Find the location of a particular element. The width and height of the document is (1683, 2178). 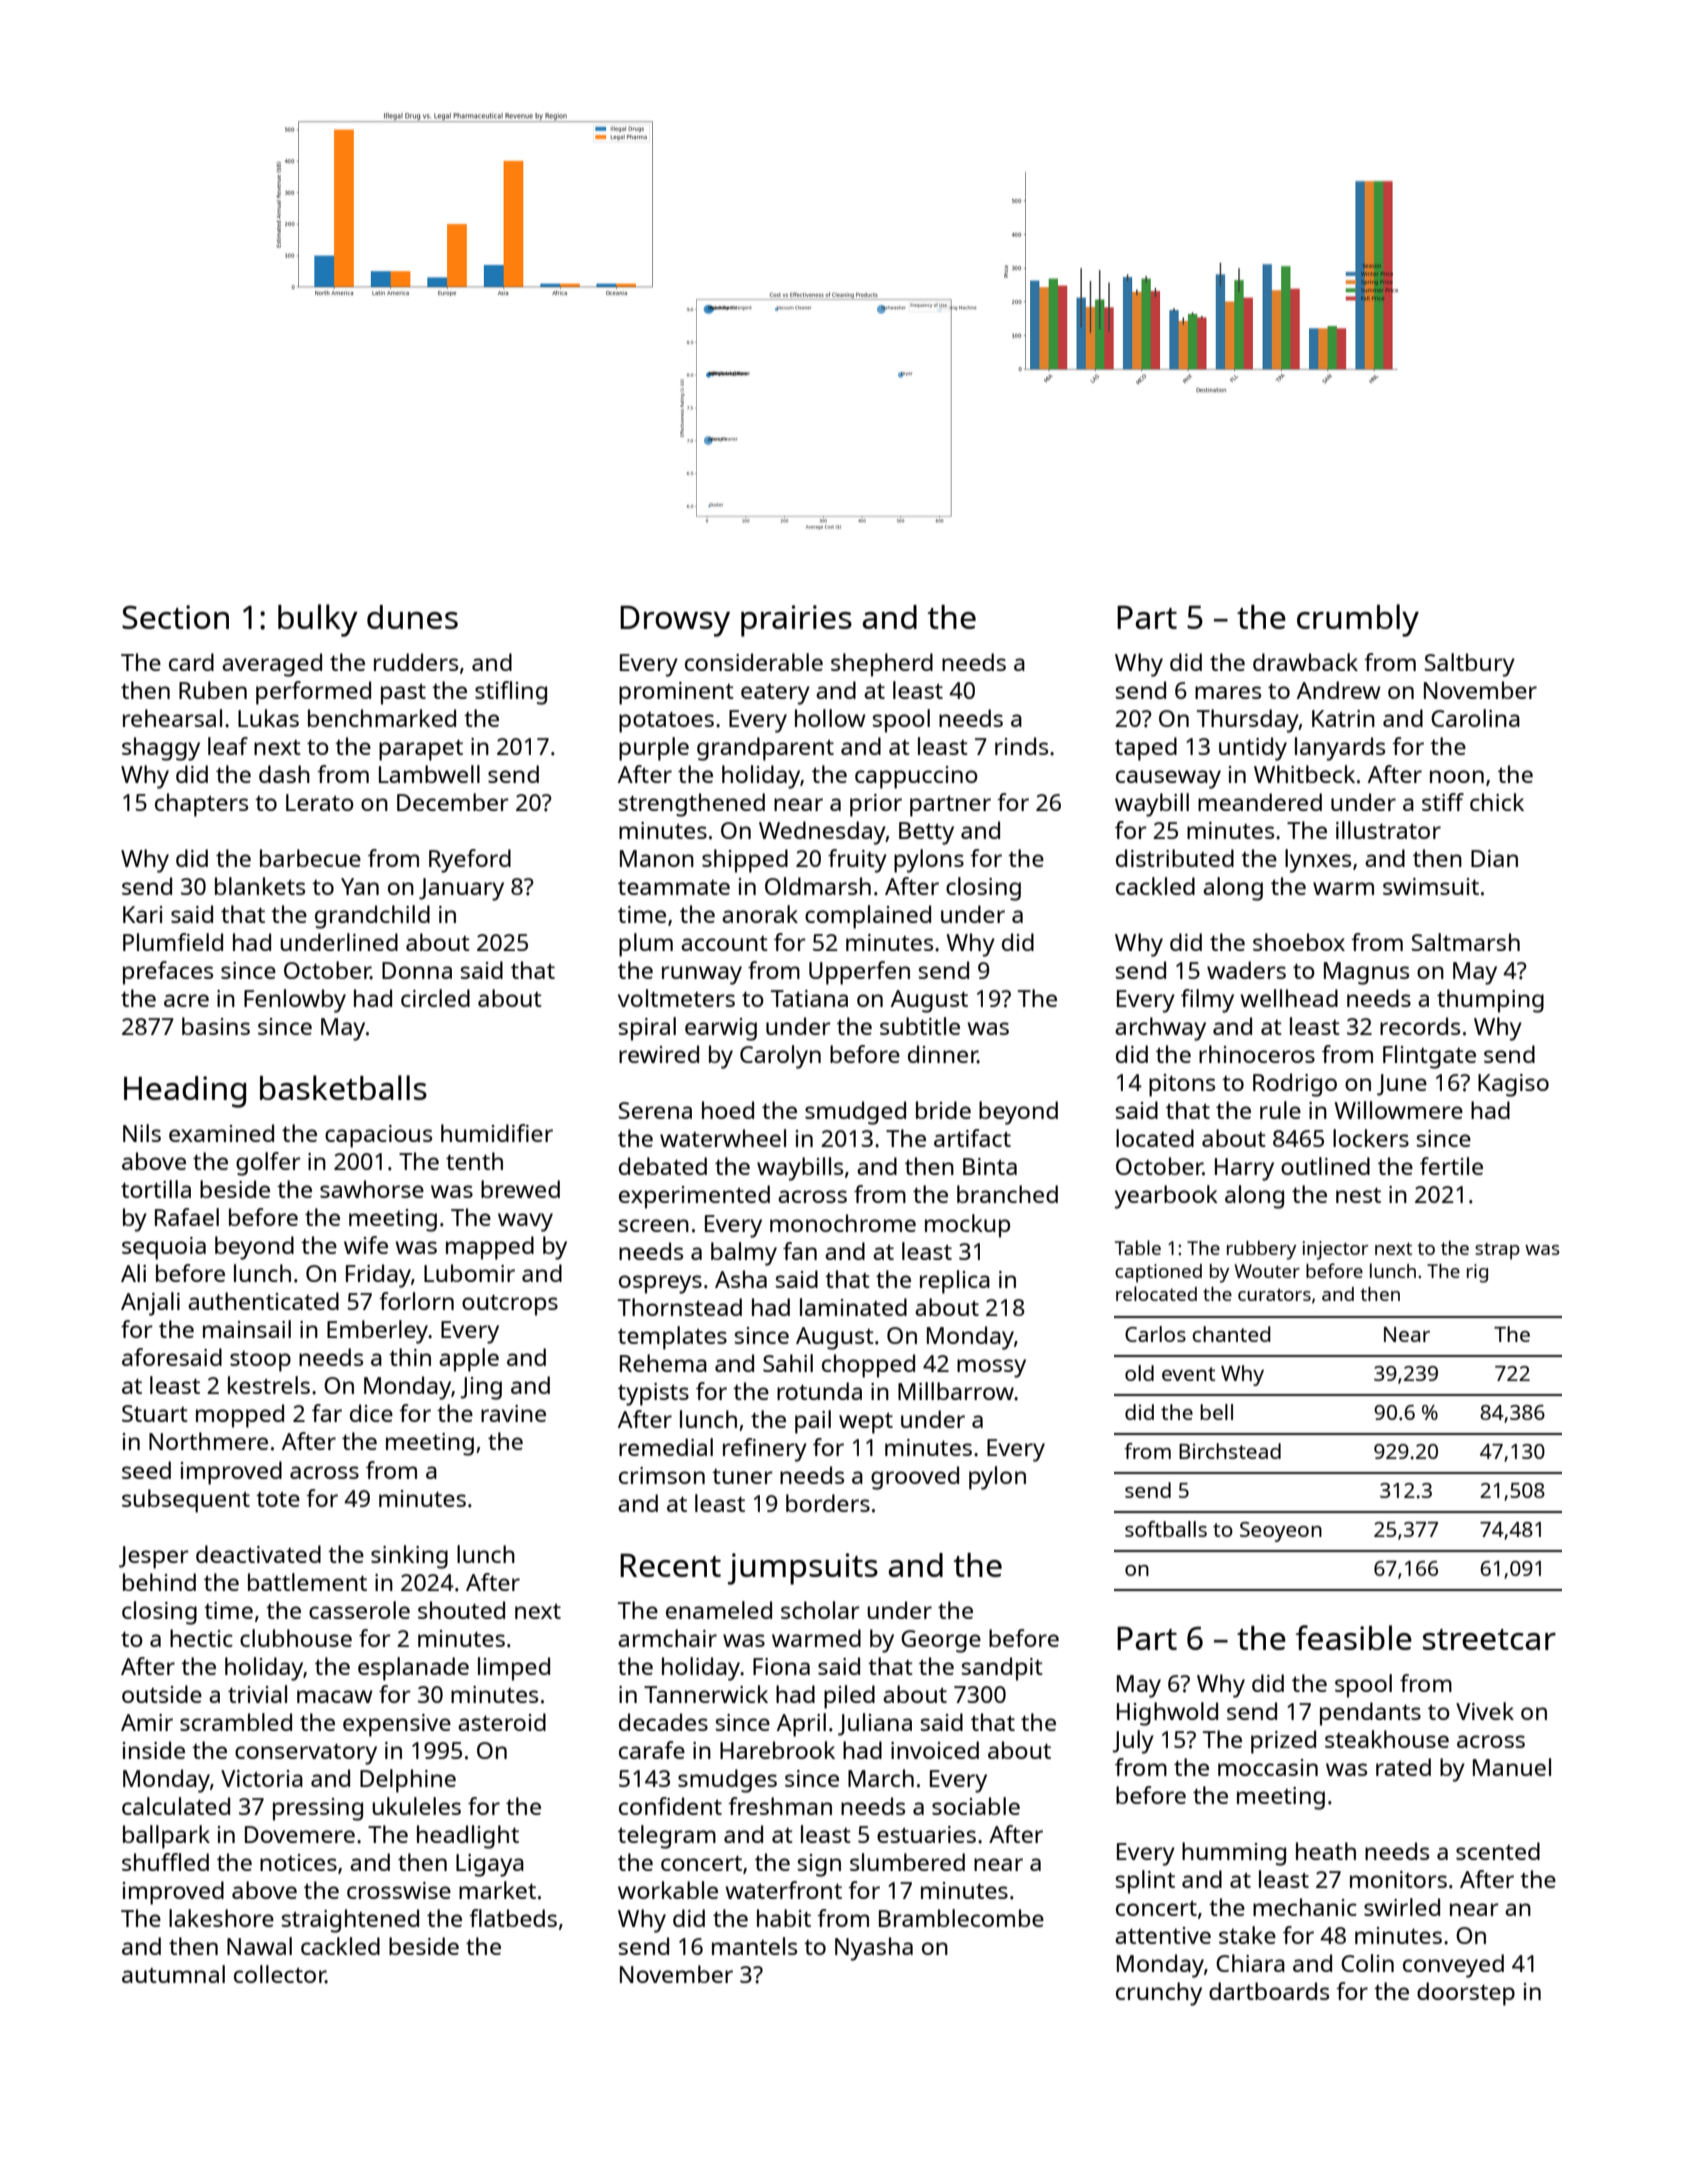

tortilla is located at coordinates (156, 1189).
